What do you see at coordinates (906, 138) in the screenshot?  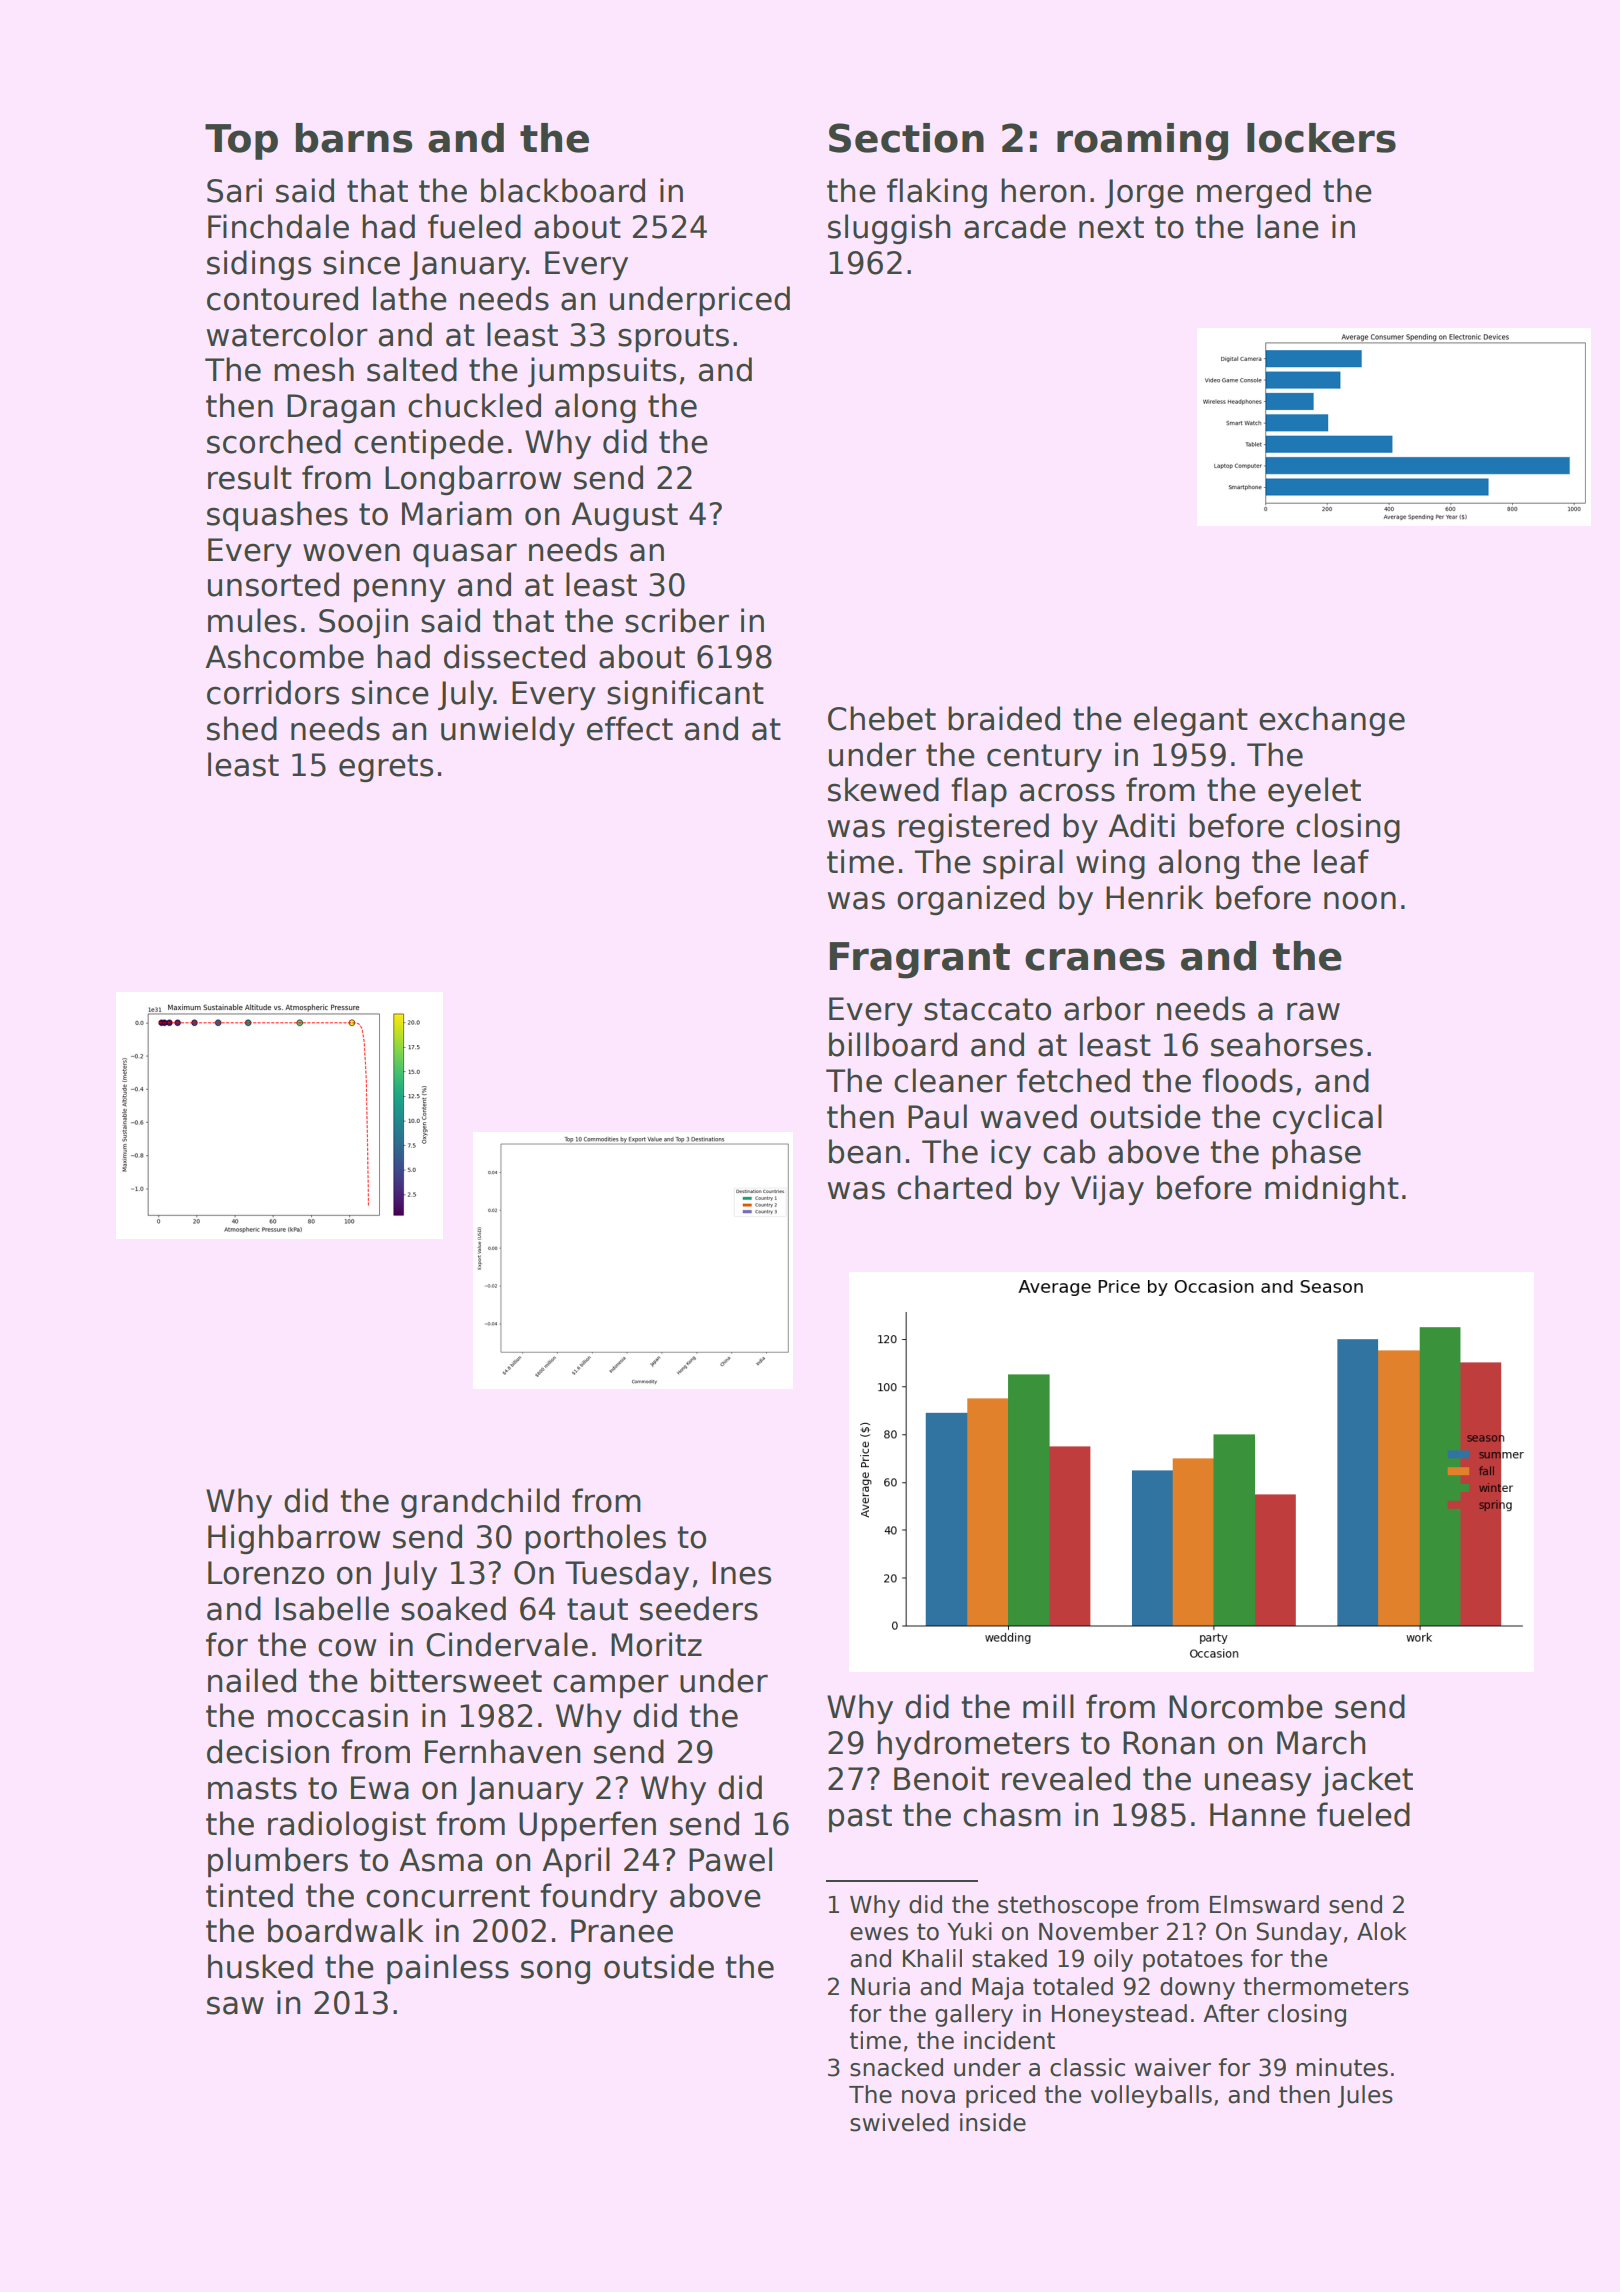 I see `Section` at bounding box center [906, 138].
